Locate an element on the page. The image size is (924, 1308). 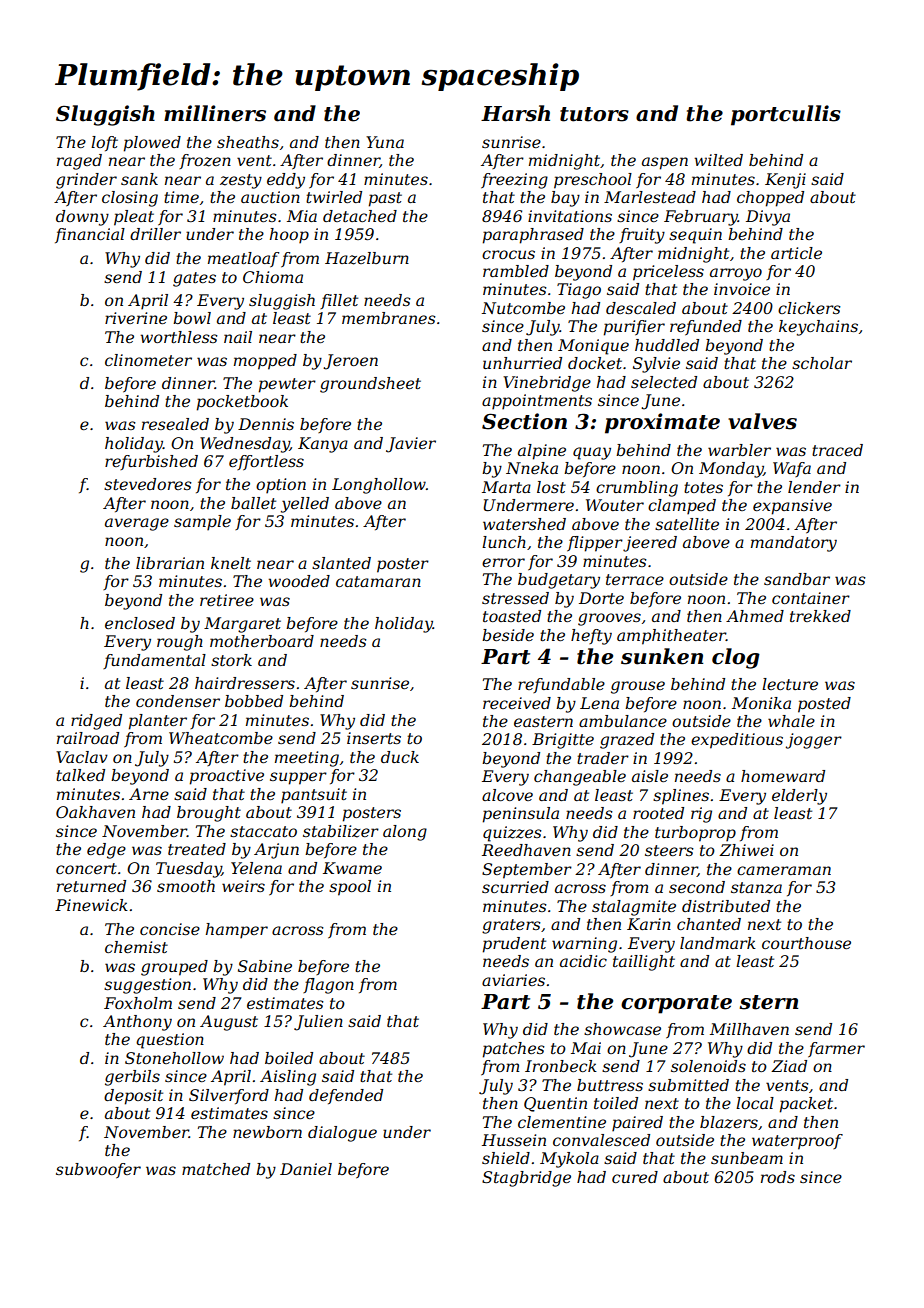
dialogue is located at coordinates (342, 1134).
